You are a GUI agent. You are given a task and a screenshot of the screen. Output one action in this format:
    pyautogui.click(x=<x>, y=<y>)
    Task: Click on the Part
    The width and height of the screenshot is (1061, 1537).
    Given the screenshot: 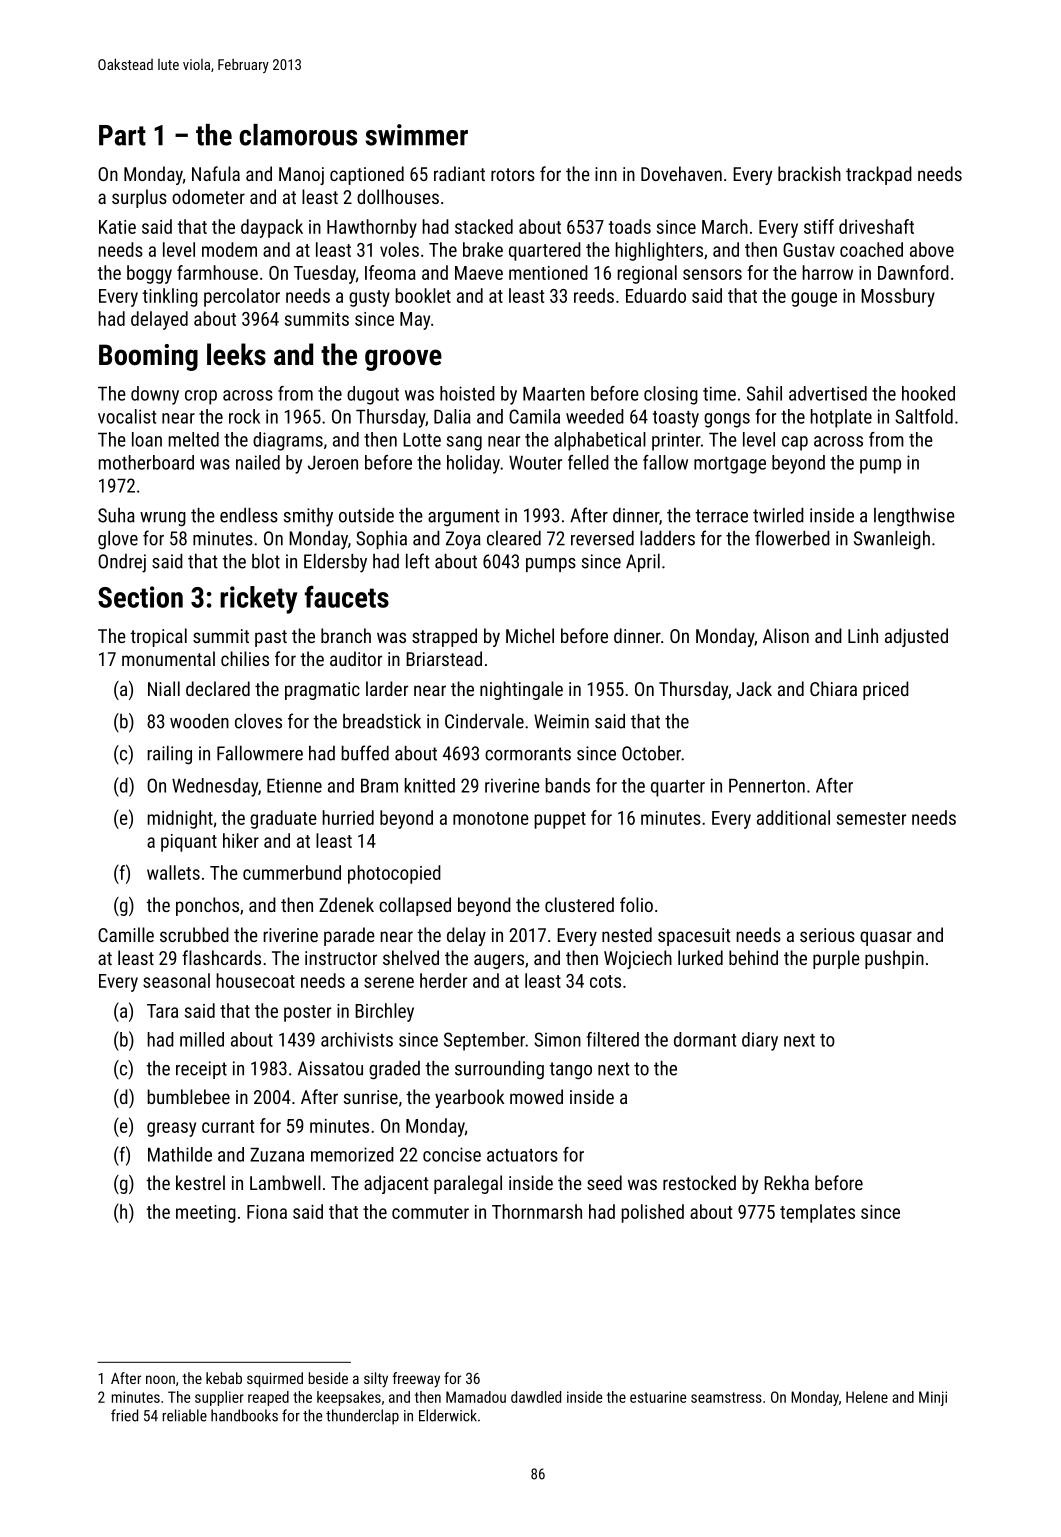 What is the action you would take?
    pyautogui.click(x=122, y=135)
